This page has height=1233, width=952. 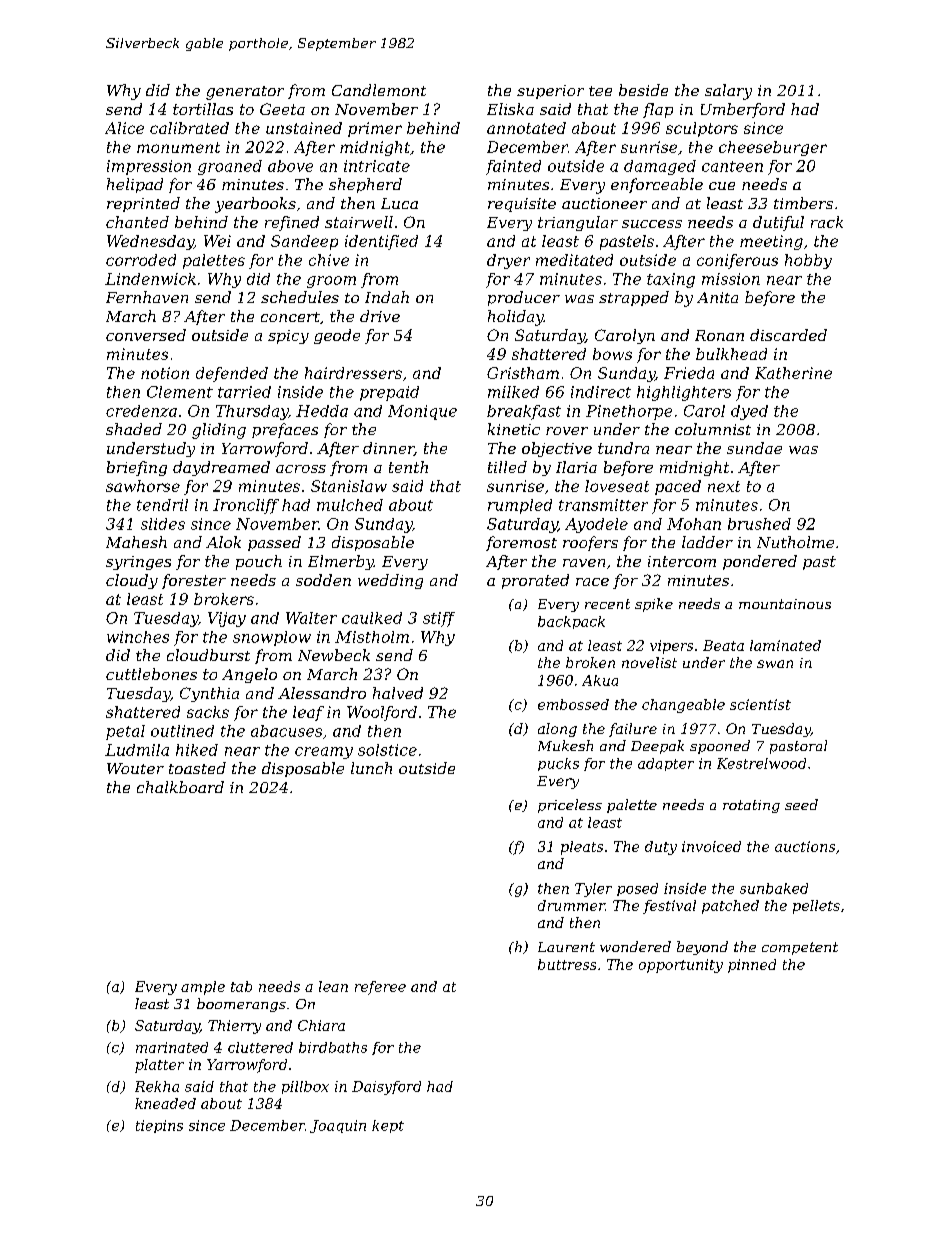 What do you see at coordinates (338, 1126) in the page?
I see `Joaquin` at bounding box center [338, 1126].
